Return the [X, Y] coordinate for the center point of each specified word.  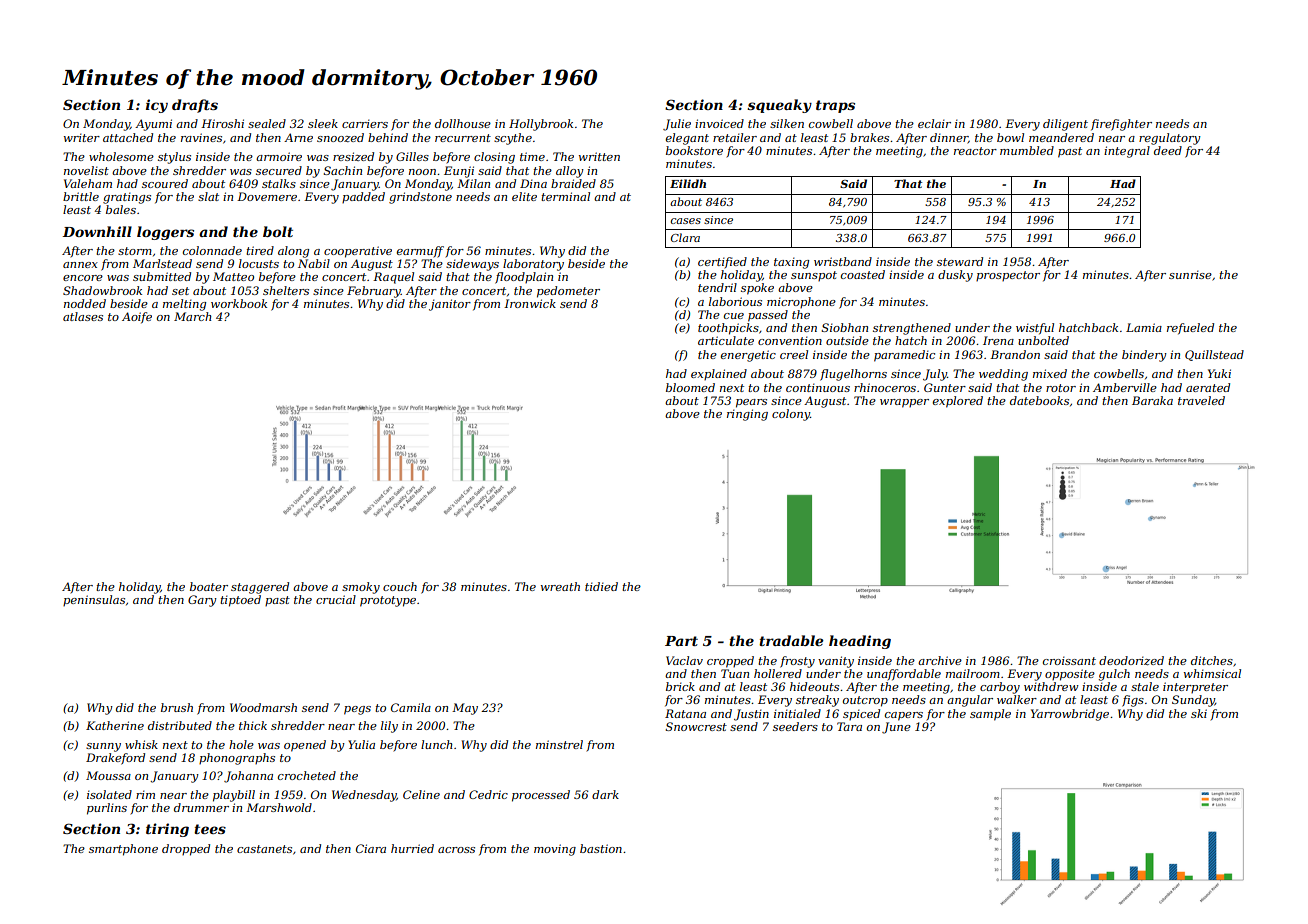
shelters [286, 290]
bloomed [690, 387]
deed [1168, 150]
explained [719, 374]
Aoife [137, 318]
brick [680, 686]
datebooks [1039, 400]
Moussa [108, 775]
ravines [201, 137]
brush [177, 707]
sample [990, 715]
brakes [869, 137]
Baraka [1152, 400]
